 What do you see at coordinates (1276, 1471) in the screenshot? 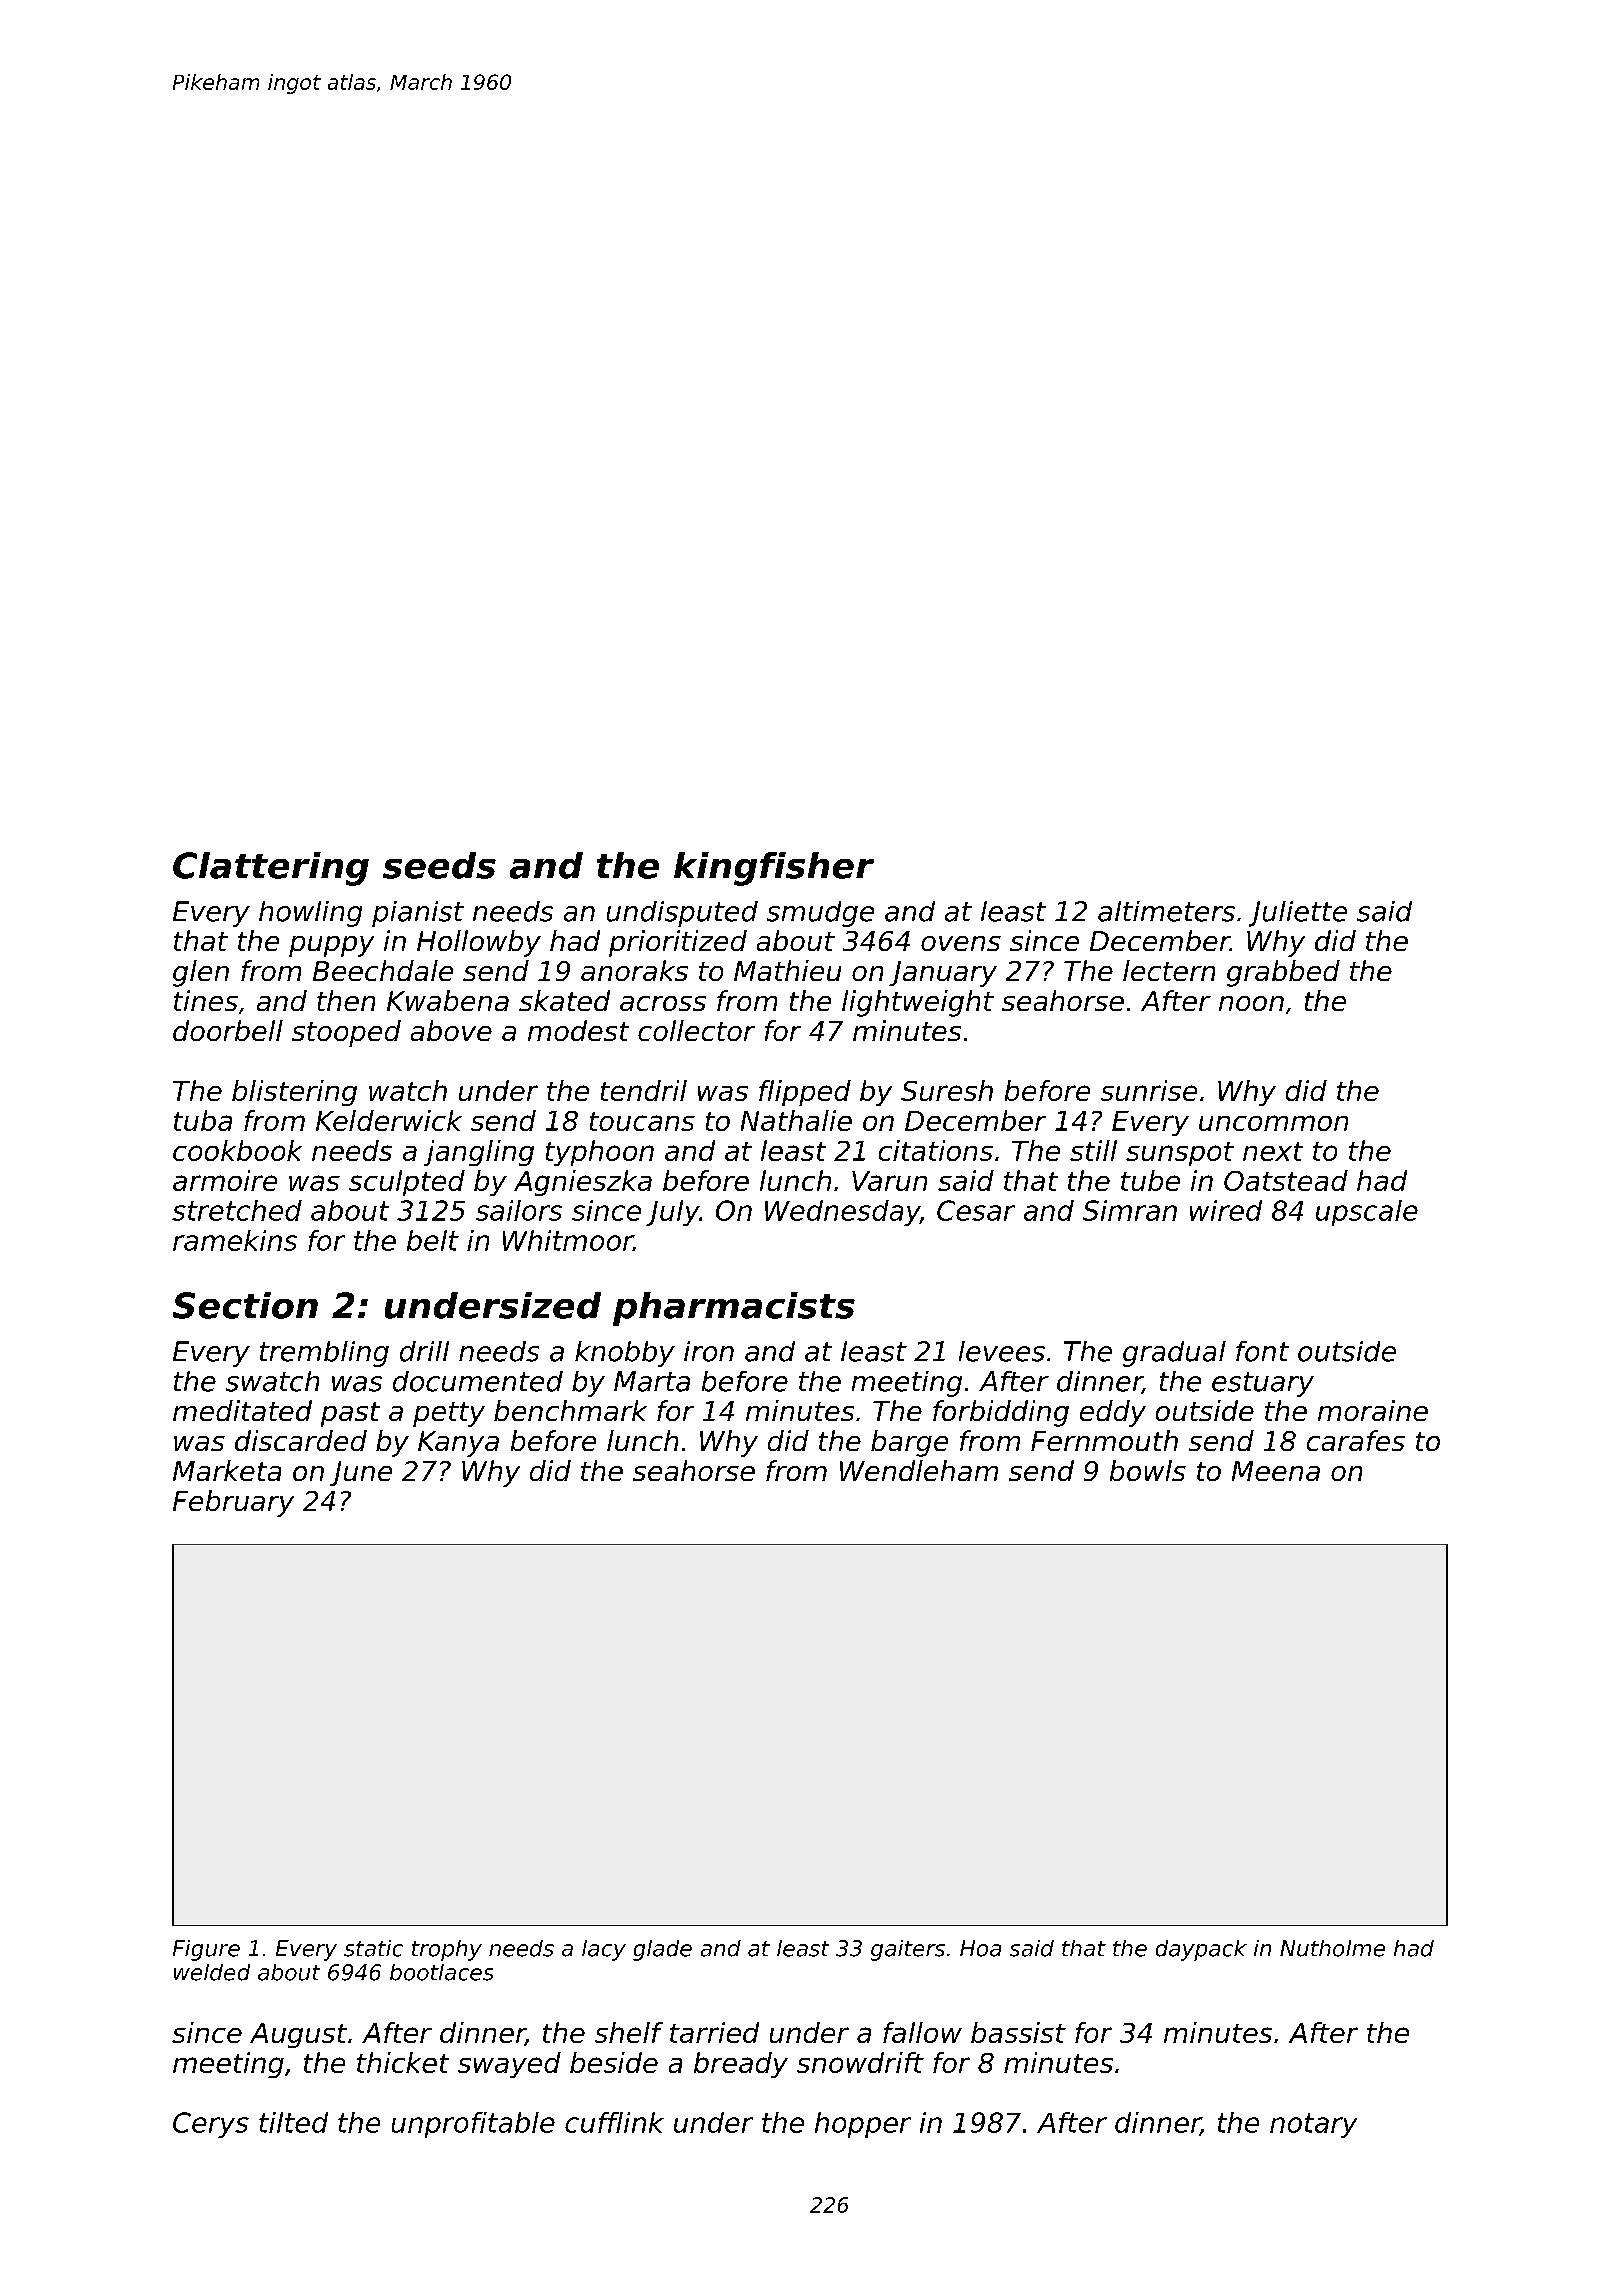
I see `Meena` at bounding box center [1276, 1471].
